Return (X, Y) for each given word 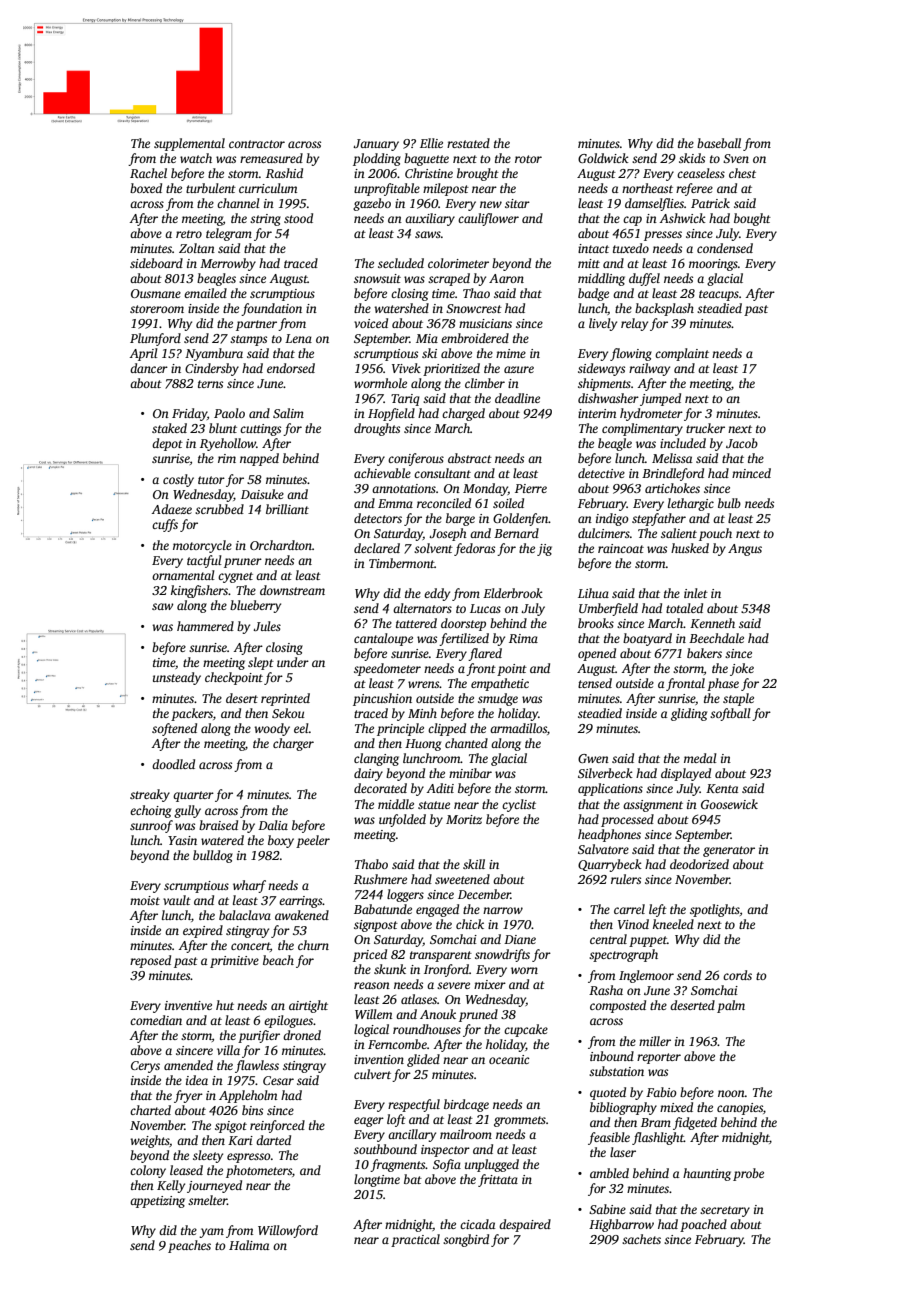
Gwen (593, 758)
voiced (371, 323)
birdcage (466, 1105)
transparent (441, 956)
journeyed (214, 1186)
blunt (223, 428)
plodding (377, 159)
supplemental (189, 144)
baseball (719, 143)
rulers (626, 879)
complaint (682, 354)
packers (192, 714)
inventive (188, 1005)
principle (400, 729)
